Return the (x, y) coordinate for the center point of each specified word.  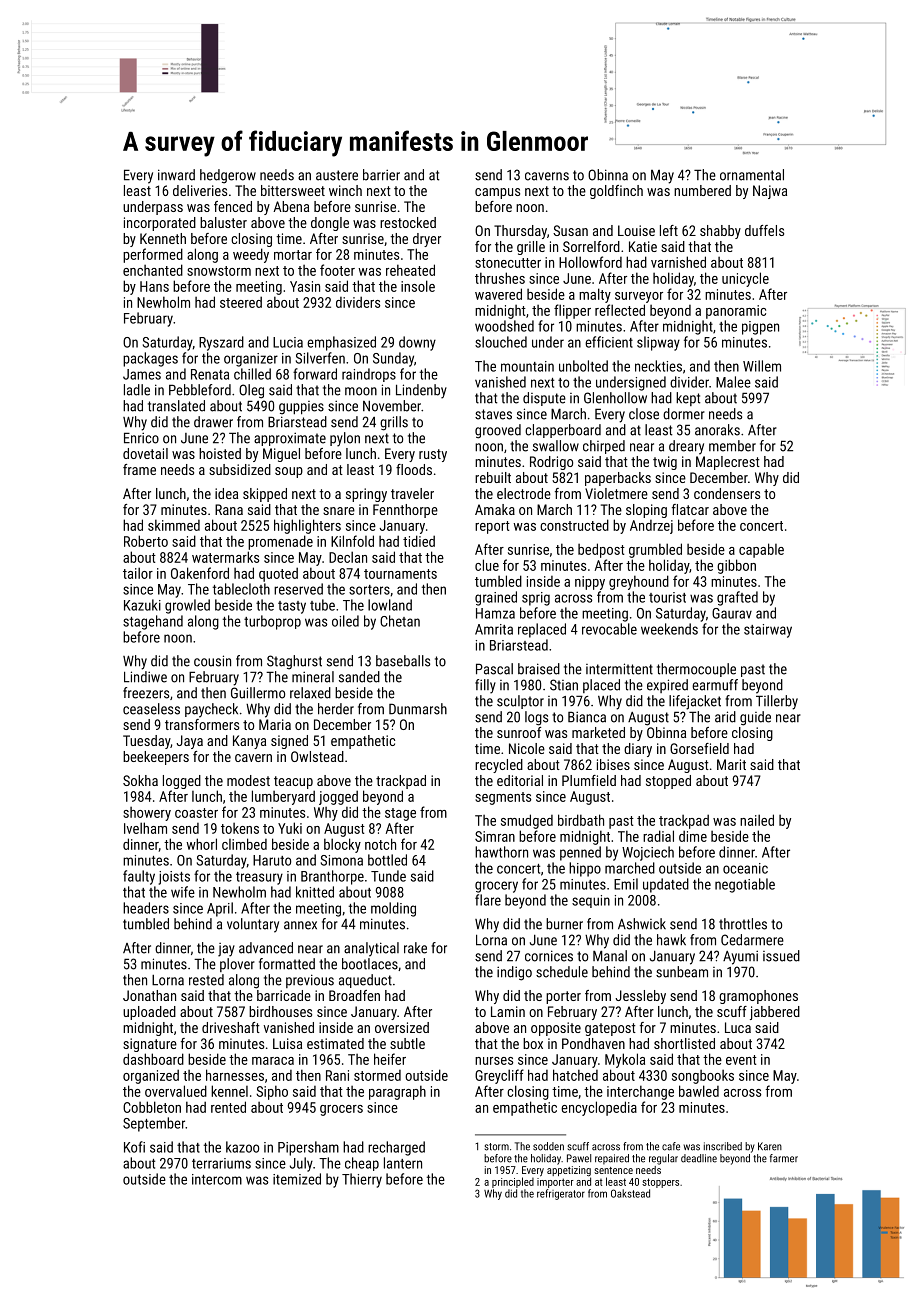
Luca (738, 1027)
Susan (570, 230)
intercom (217, 1179)
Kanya (249, 742)
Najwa (770, 192)
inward (176, 175)
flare (488, 900)
